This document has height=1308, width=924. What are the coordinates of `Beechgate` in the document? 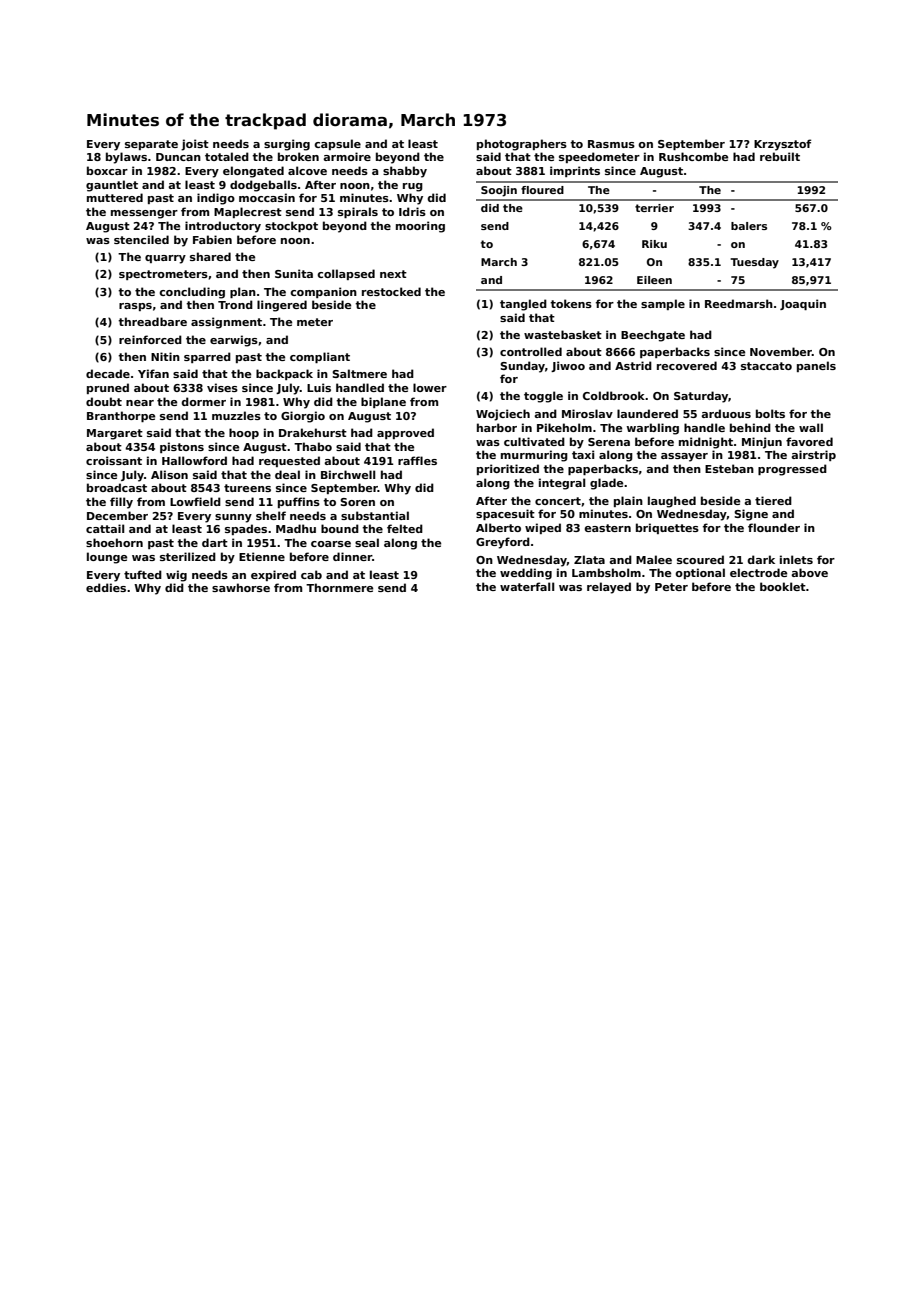 It's located at (653, 336).
